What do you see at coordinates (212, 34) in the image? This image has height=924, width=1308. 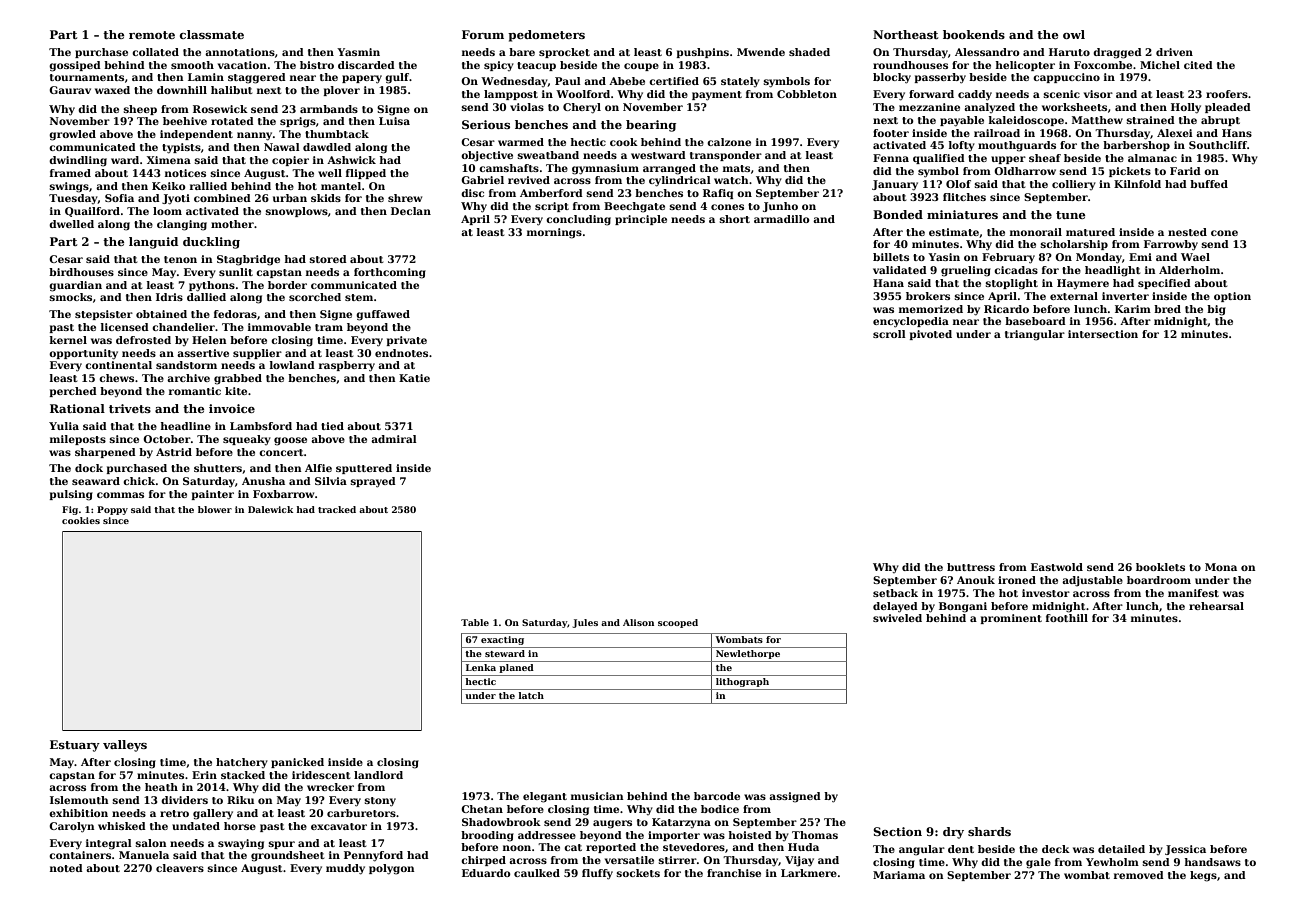 I see `classmate` at bounding box center [212, 34].
